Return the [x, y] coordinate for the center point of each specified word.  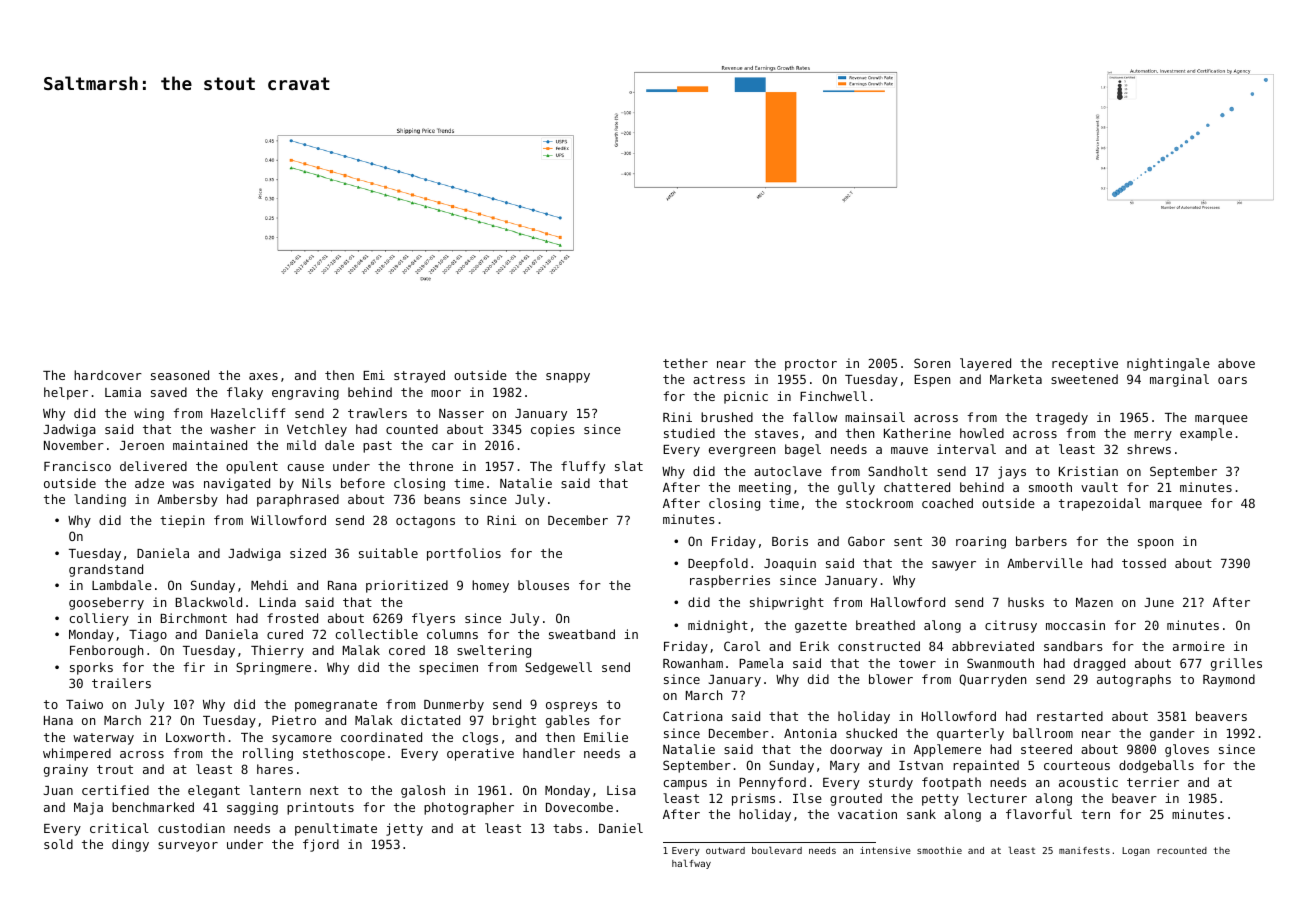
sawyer [954, 566]
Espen [932, 381]
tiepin [182, 521]
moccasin [1075, 625]
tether [685, 363]
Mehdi [269, 585]
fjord [321, 845]
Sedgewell [558, 668]
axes [263, 376]
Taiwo [84, 704]
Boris [790, 541]
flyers [433, 619]
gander [1172, 734]
